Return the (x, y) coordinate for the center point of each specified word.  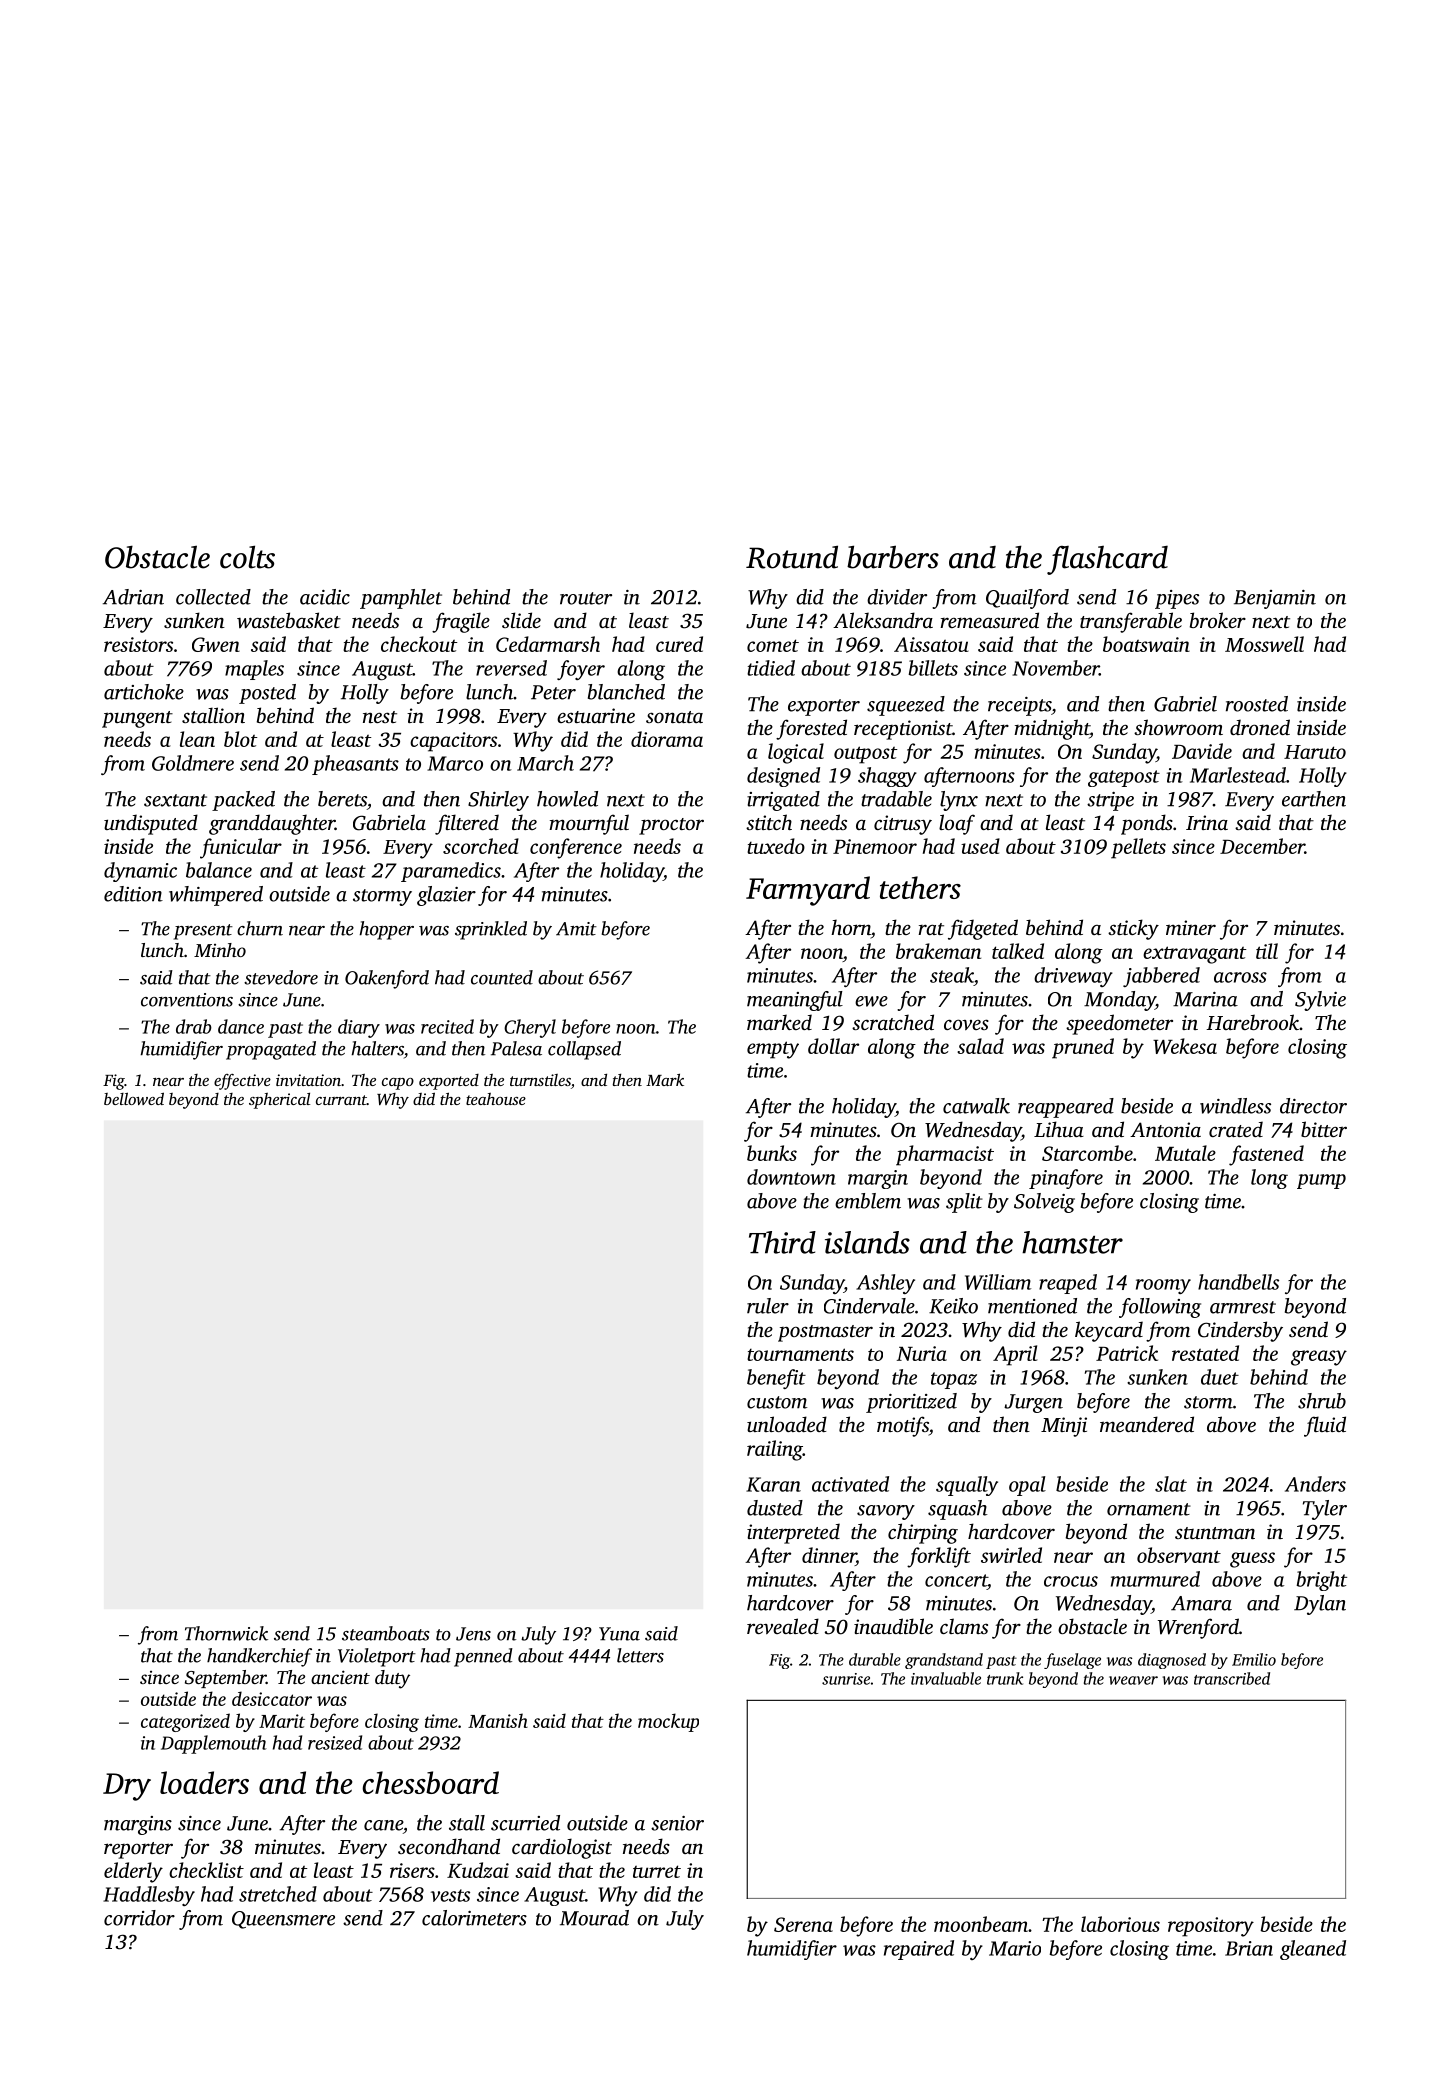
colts (247, 557)
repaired (919, 1950)
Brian (1249, 1948)
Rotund (792, 557)
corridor (139, 1918)
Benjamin (1275, 599)
